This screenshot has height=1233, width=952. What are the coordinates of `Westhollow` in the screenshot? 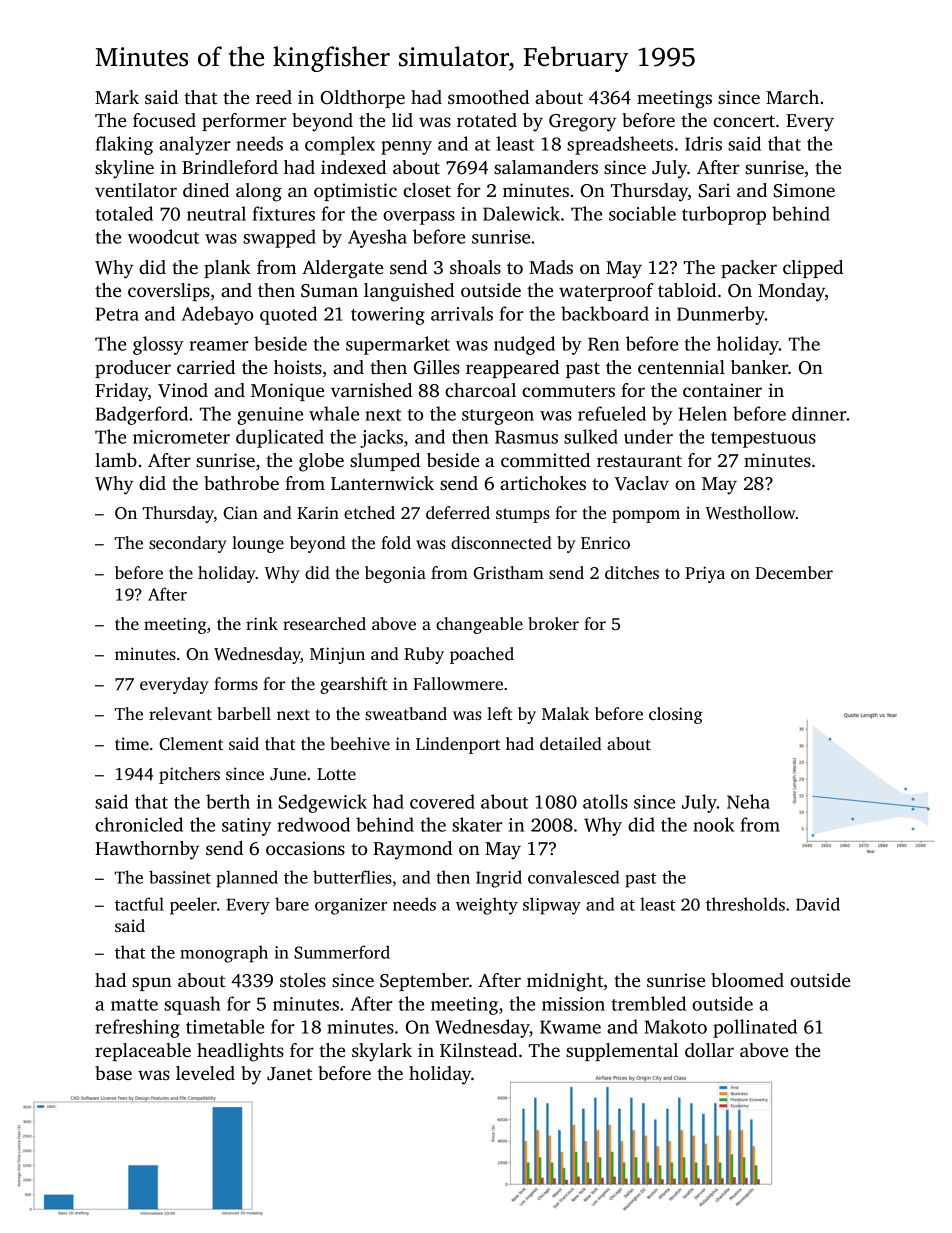 It's located at (750, 513).
